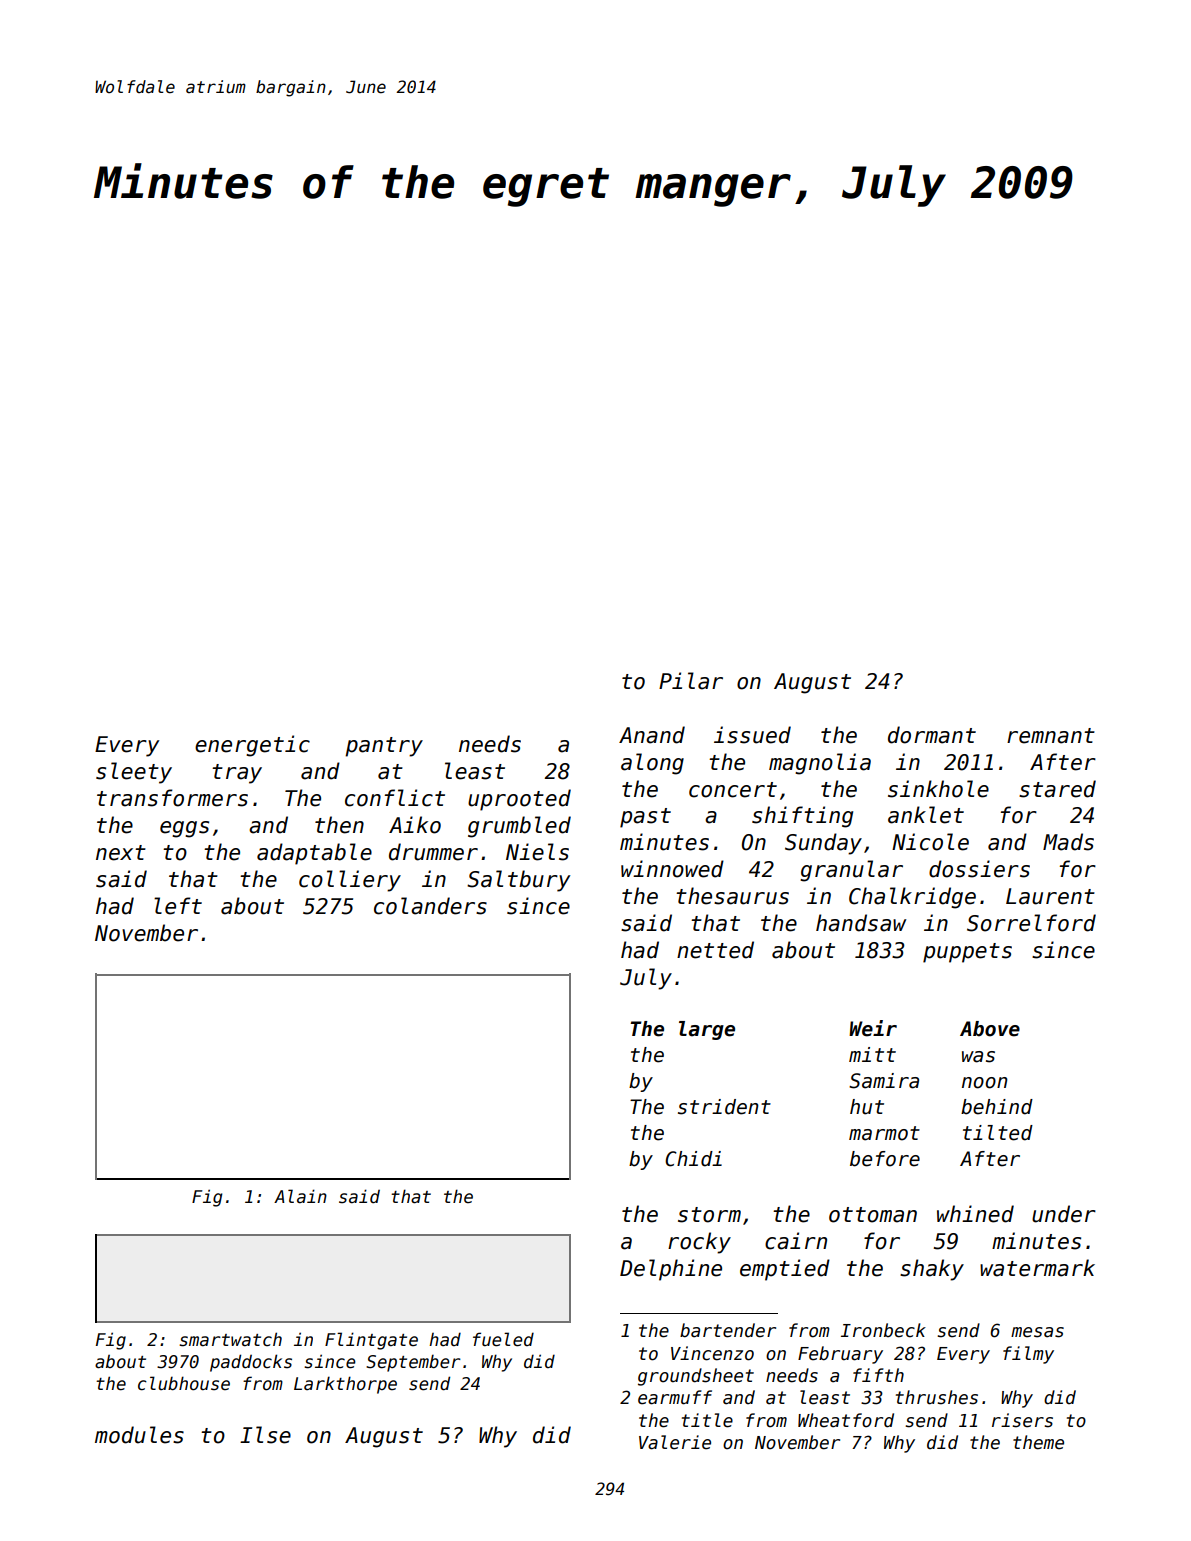 The image size is (1191, 1541). What do you see at coordinates (715, 950) in the page?
I see `netted` at bounding box center [715, 950].
